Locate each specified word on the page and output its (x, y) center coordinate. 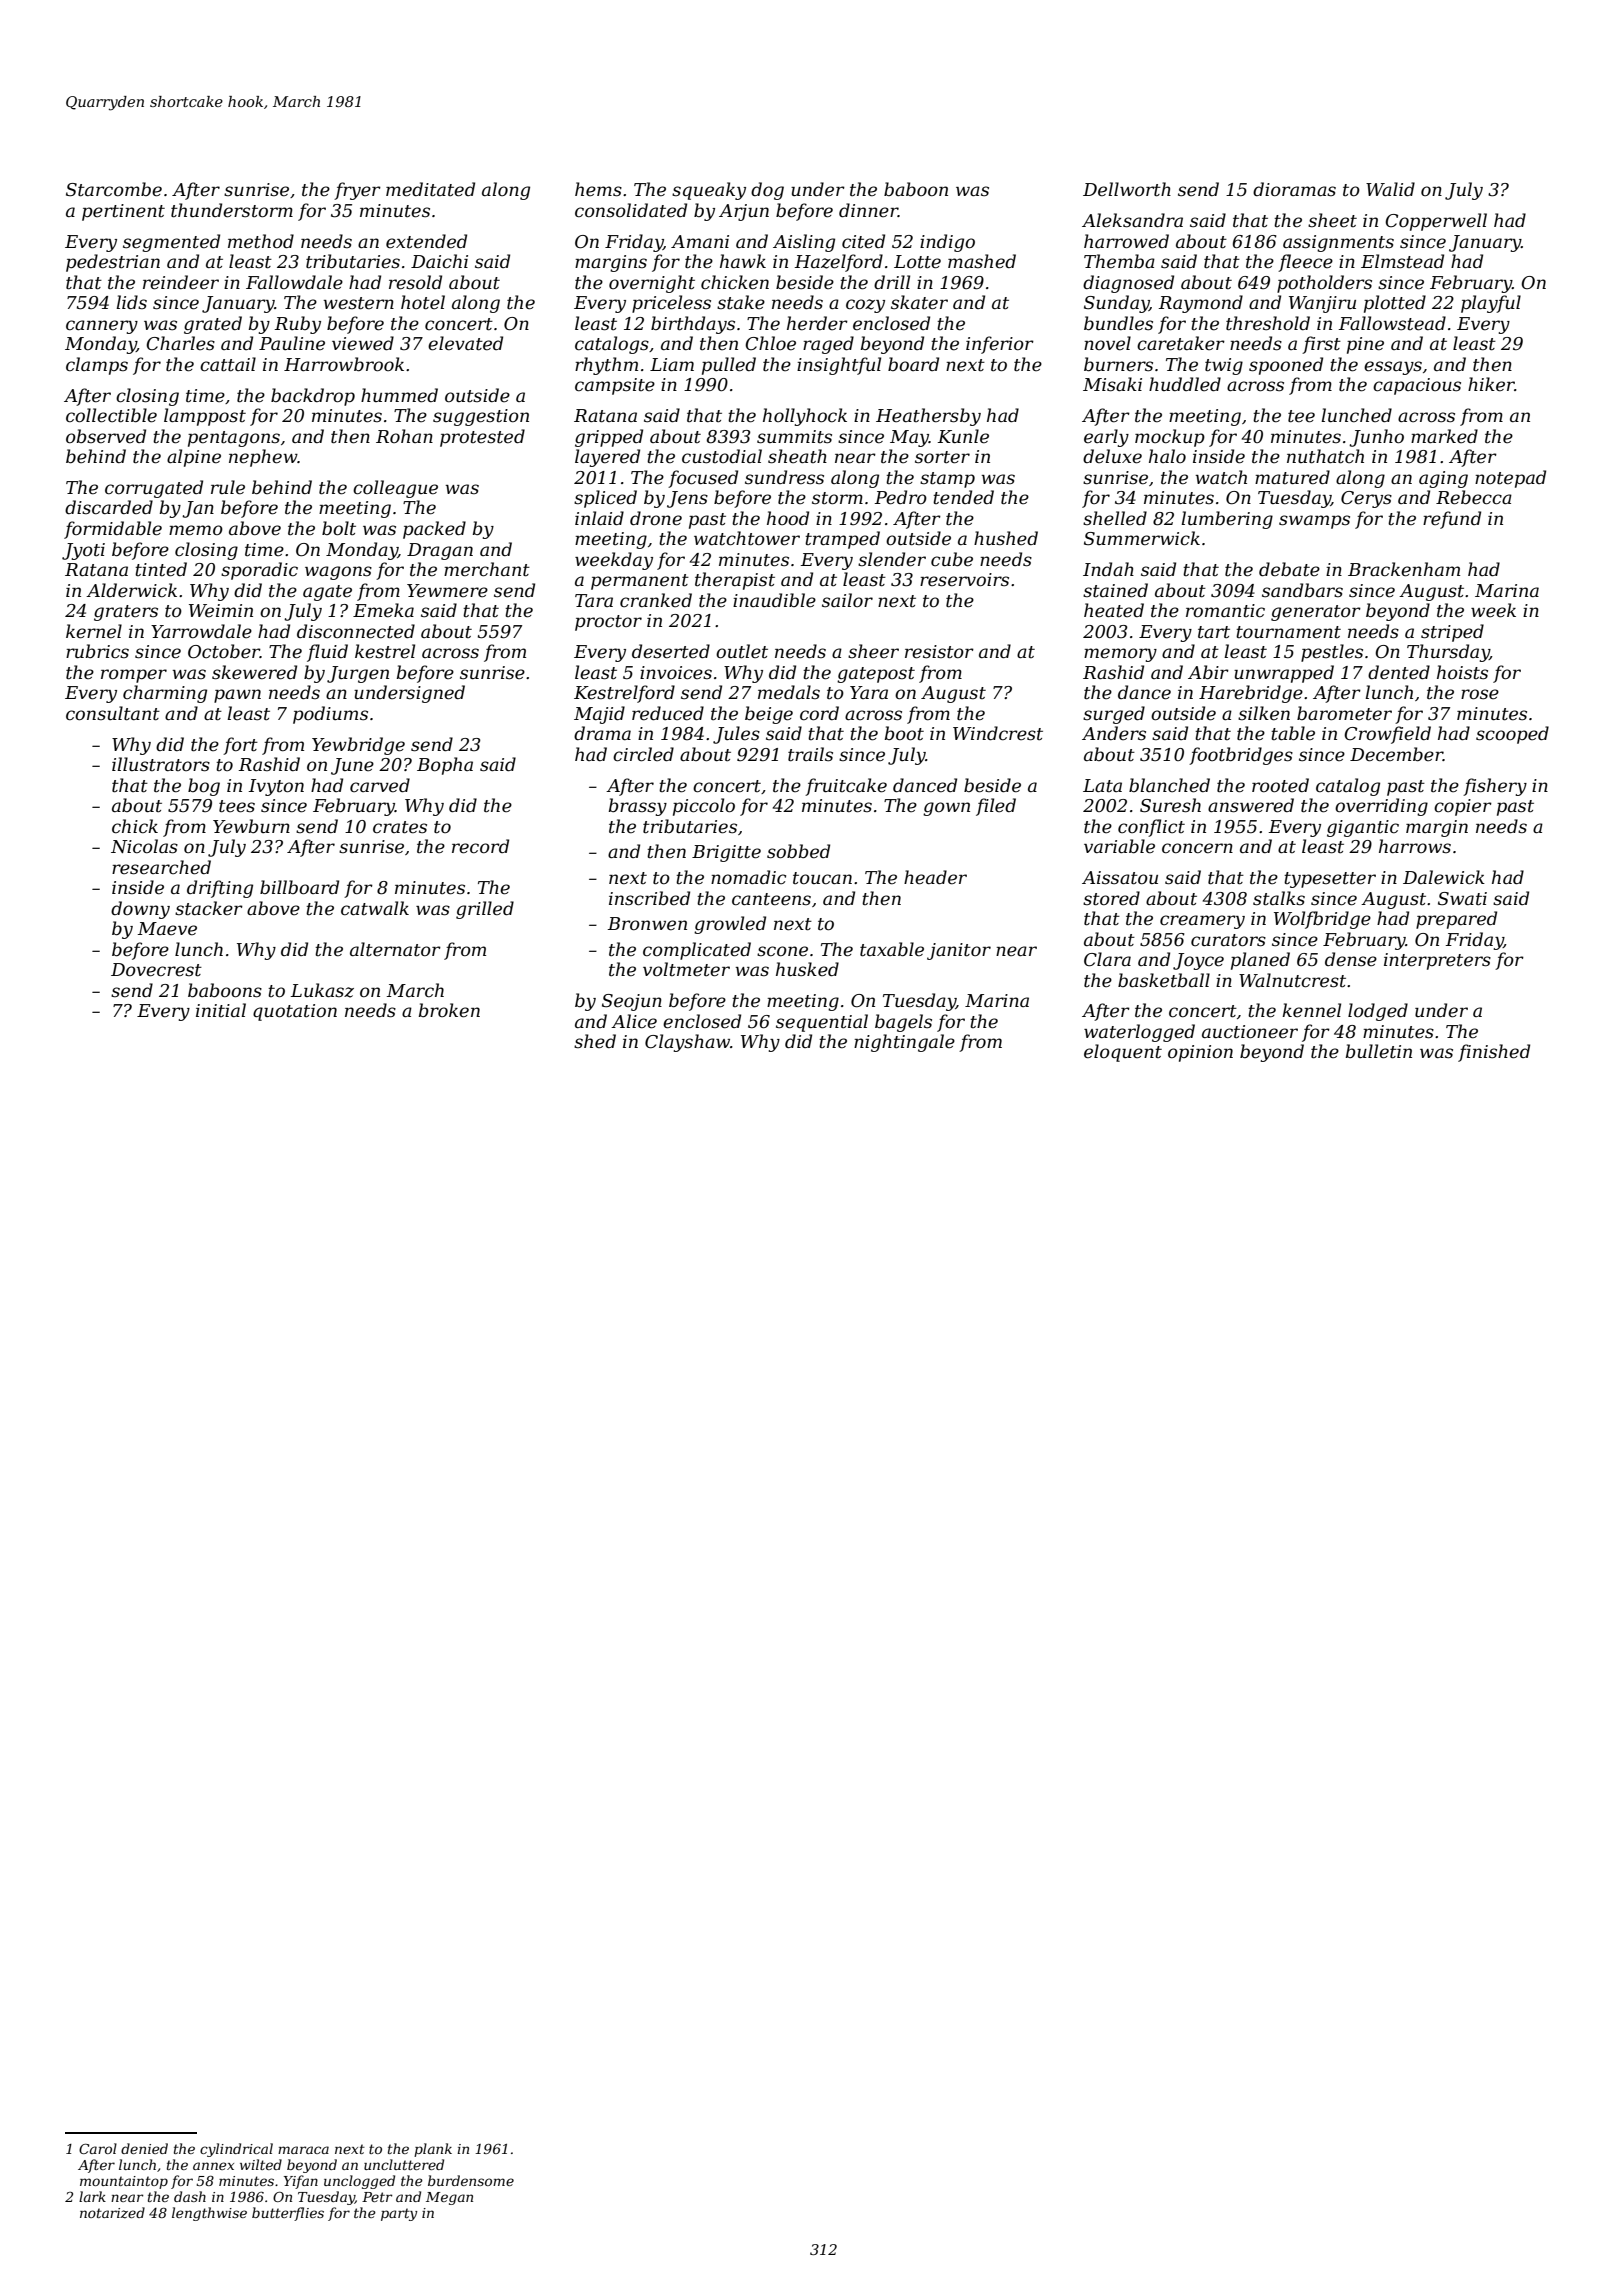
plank (433, 2150)
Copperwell (1436, 222)
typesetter (1330, 880)
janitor (959, 951)
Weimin (221, 611)
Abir (1208, 672)
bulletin (1379, 1051)
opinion (1200, 1053)
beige (769, 715)
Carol (98, 2148)
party (399, 2214)
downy (140, 910)
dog (767, 191)
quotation (295, 1012)
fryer (357, 191)
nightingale (904, 1043)
